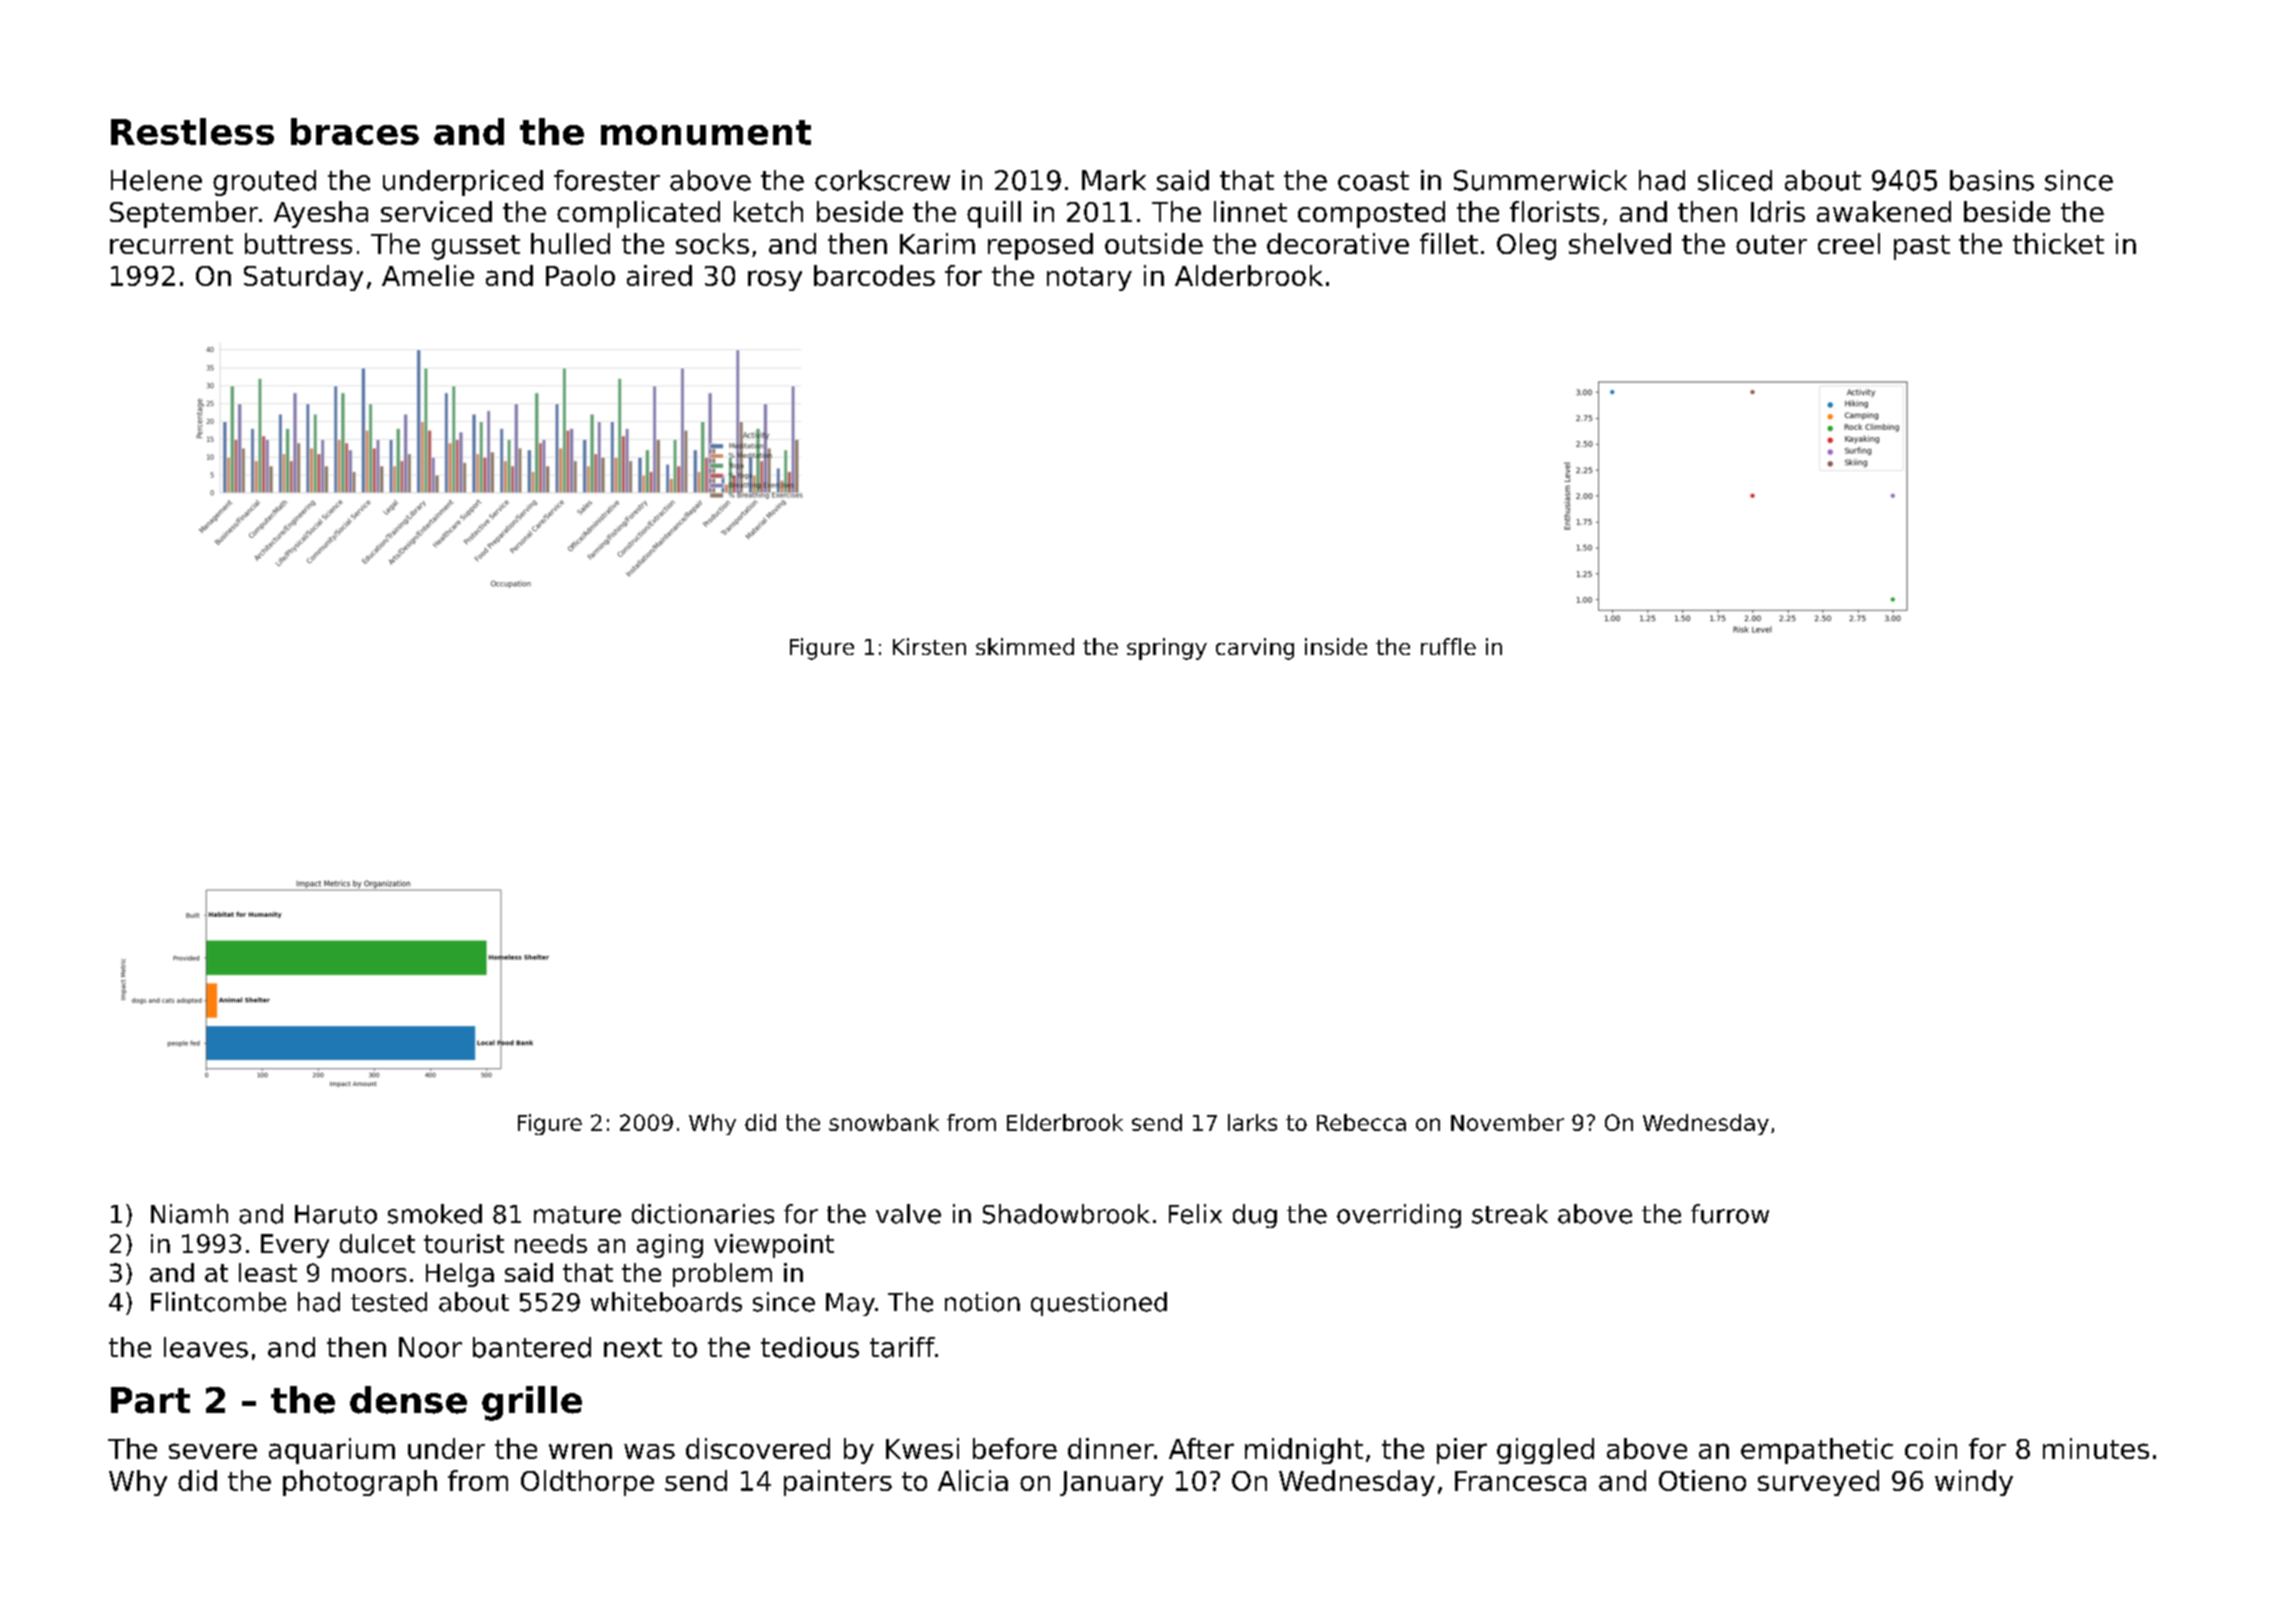  Describe the element at coordinates (580, 1451) in the image. I see `wren` at that location.
